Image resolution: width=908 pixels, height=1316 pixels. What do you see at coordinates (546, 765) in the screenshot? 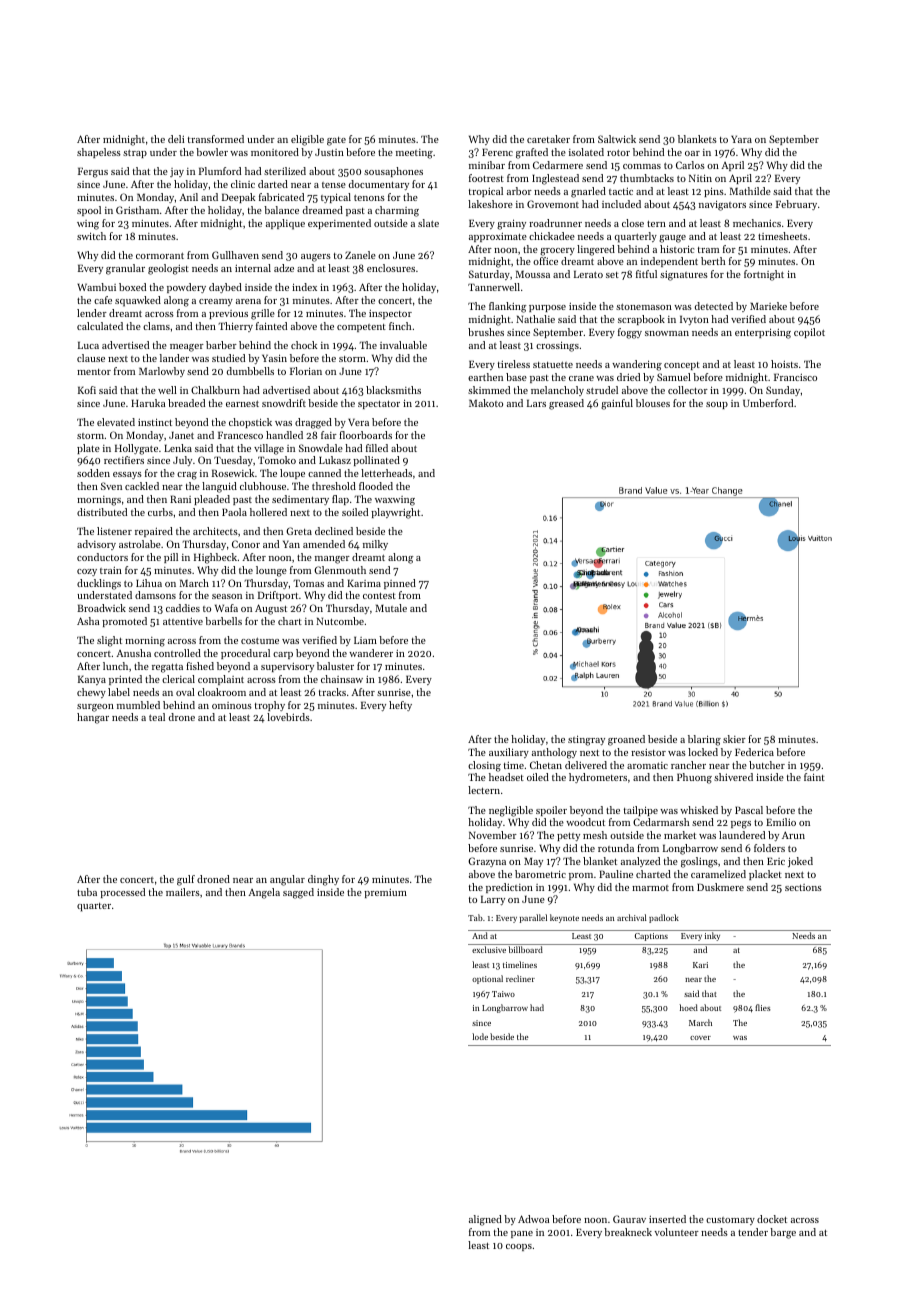
I see `Chetan` at bounding box center [546, 765].
